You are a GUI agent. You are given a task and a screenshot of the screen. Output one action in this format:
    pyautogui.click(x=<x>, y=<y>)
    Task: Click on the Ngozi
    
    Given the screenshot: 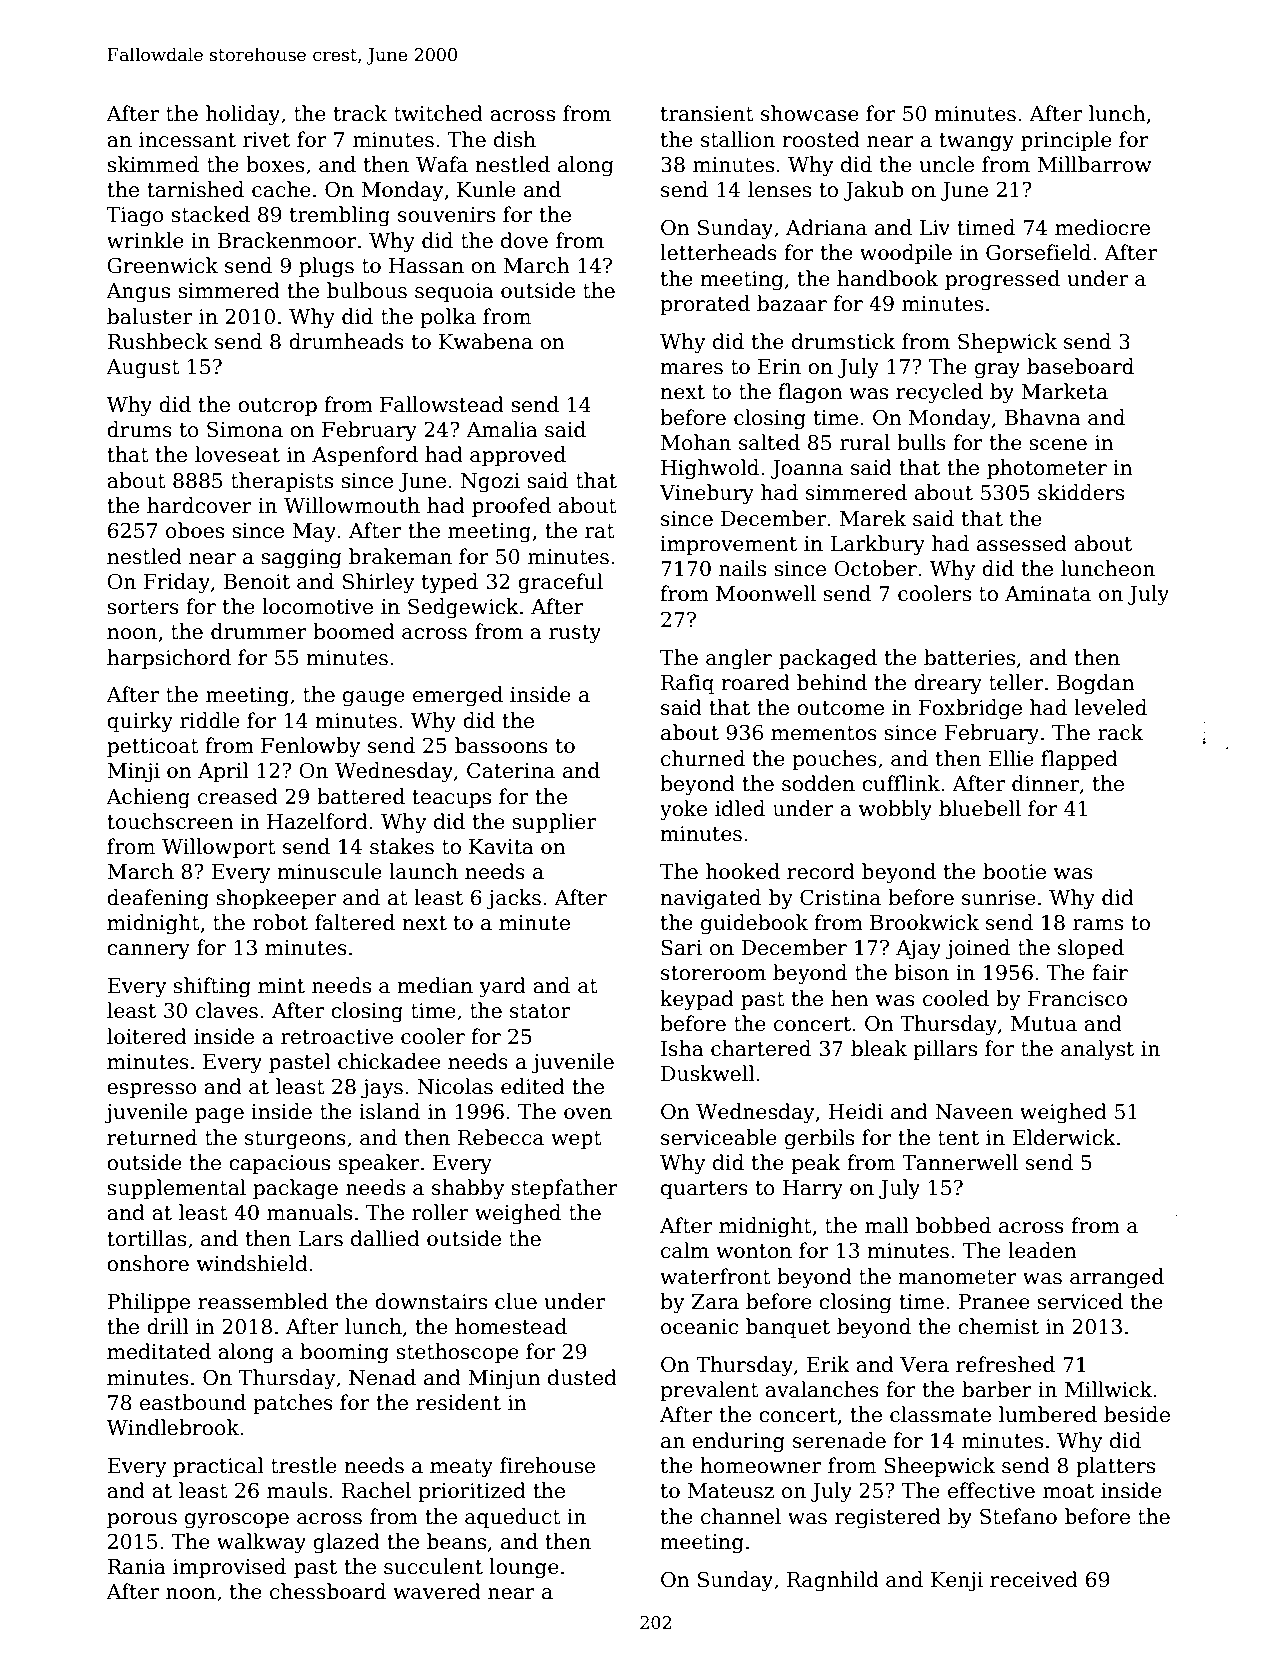 What is the action you would take?
    pyautogui.click(x=490, y=483)
